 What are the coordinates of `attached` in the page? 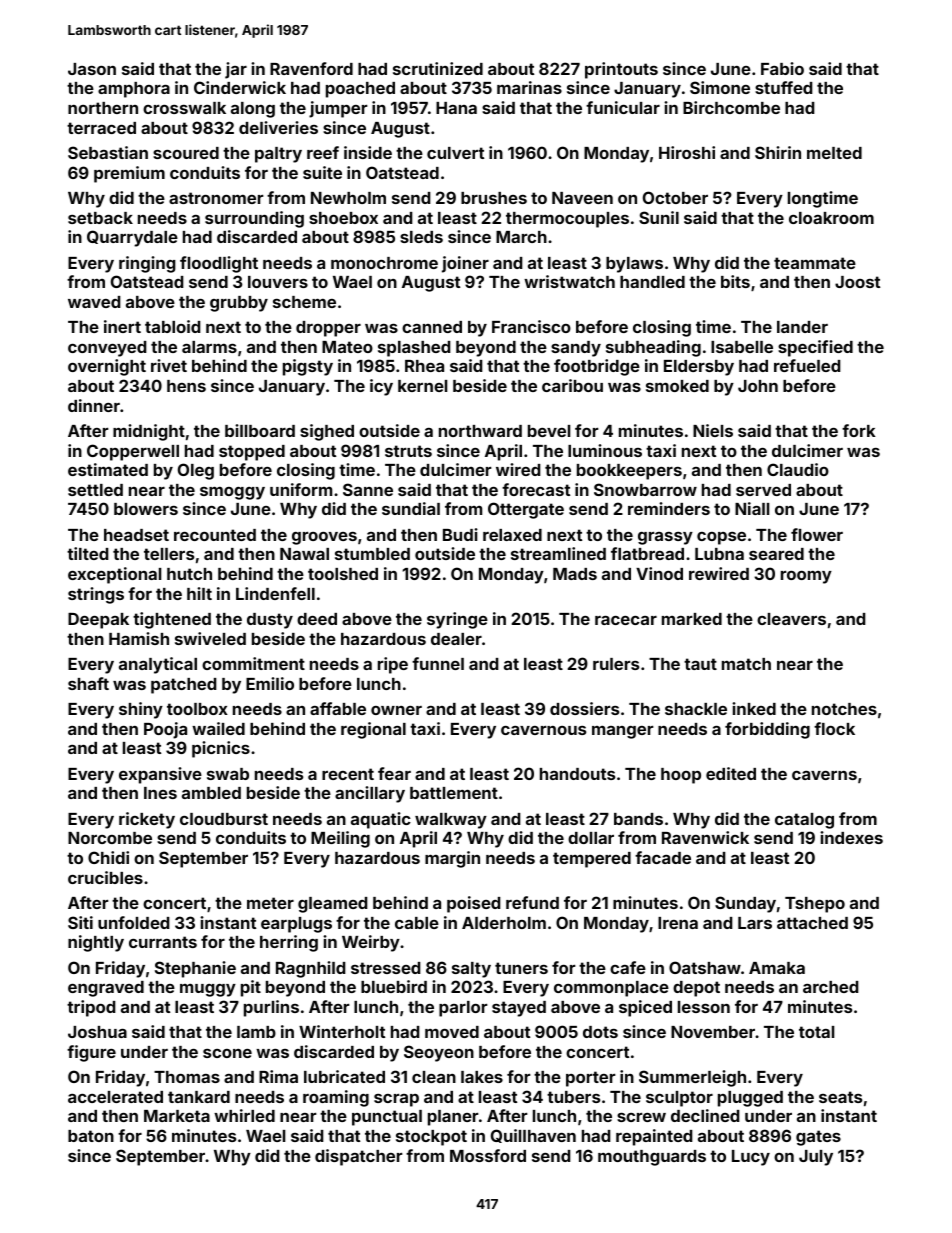 It's located at (812, 923).
